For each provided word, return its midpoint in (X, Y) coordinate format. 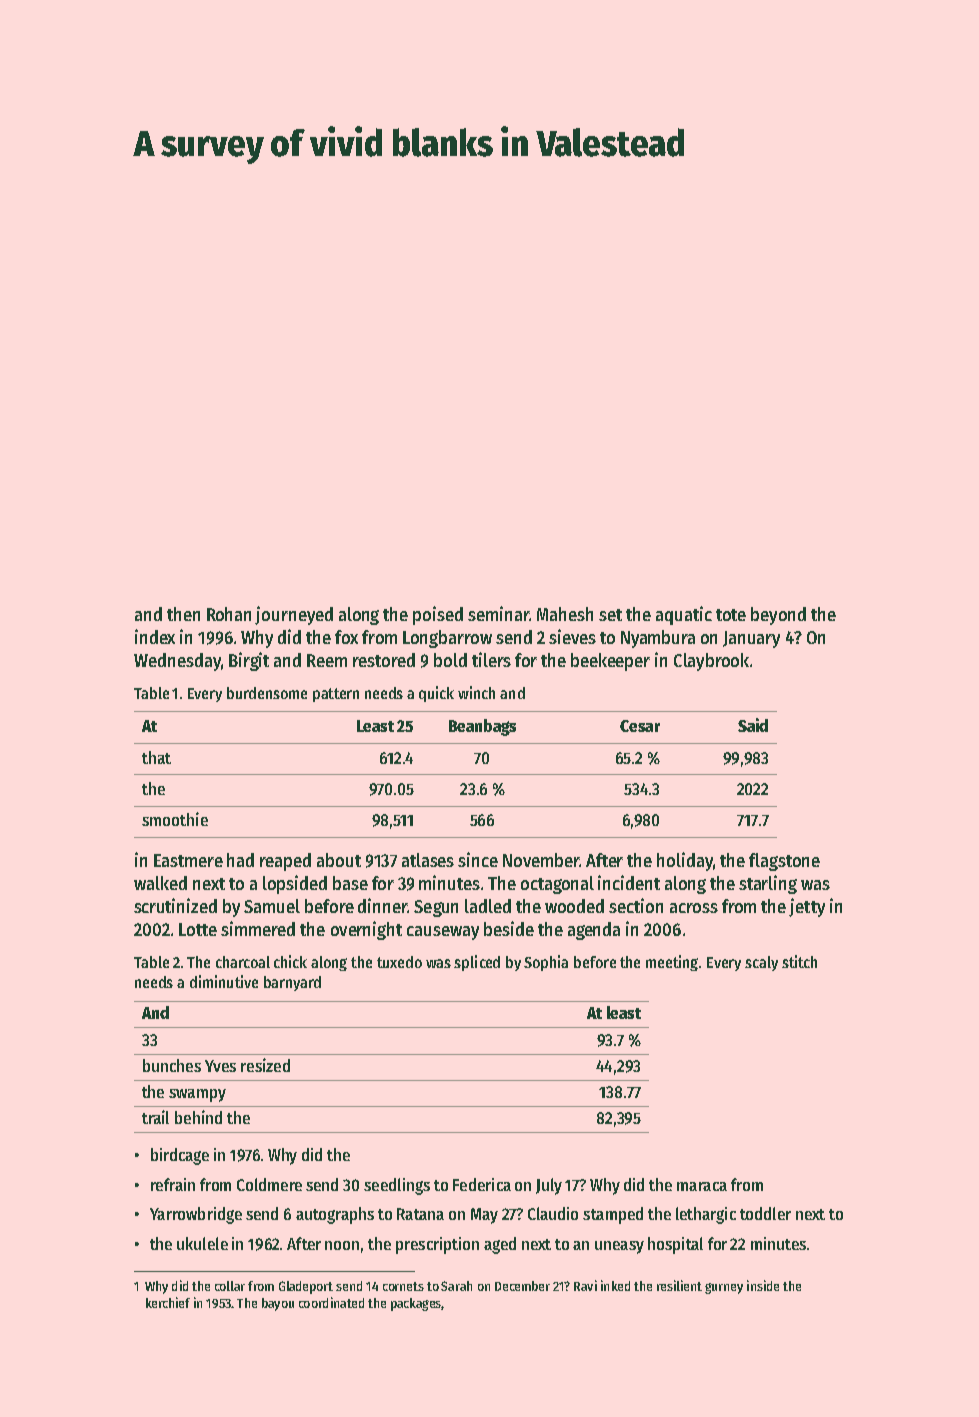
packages (416, 1304)
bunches (172, 1065)
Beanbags (482, 727)
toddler (765, 1213)
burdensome (267, 693)
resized (265, 1065)
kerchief (168, 1302)
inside (763, 1285)
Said (753, 725)
